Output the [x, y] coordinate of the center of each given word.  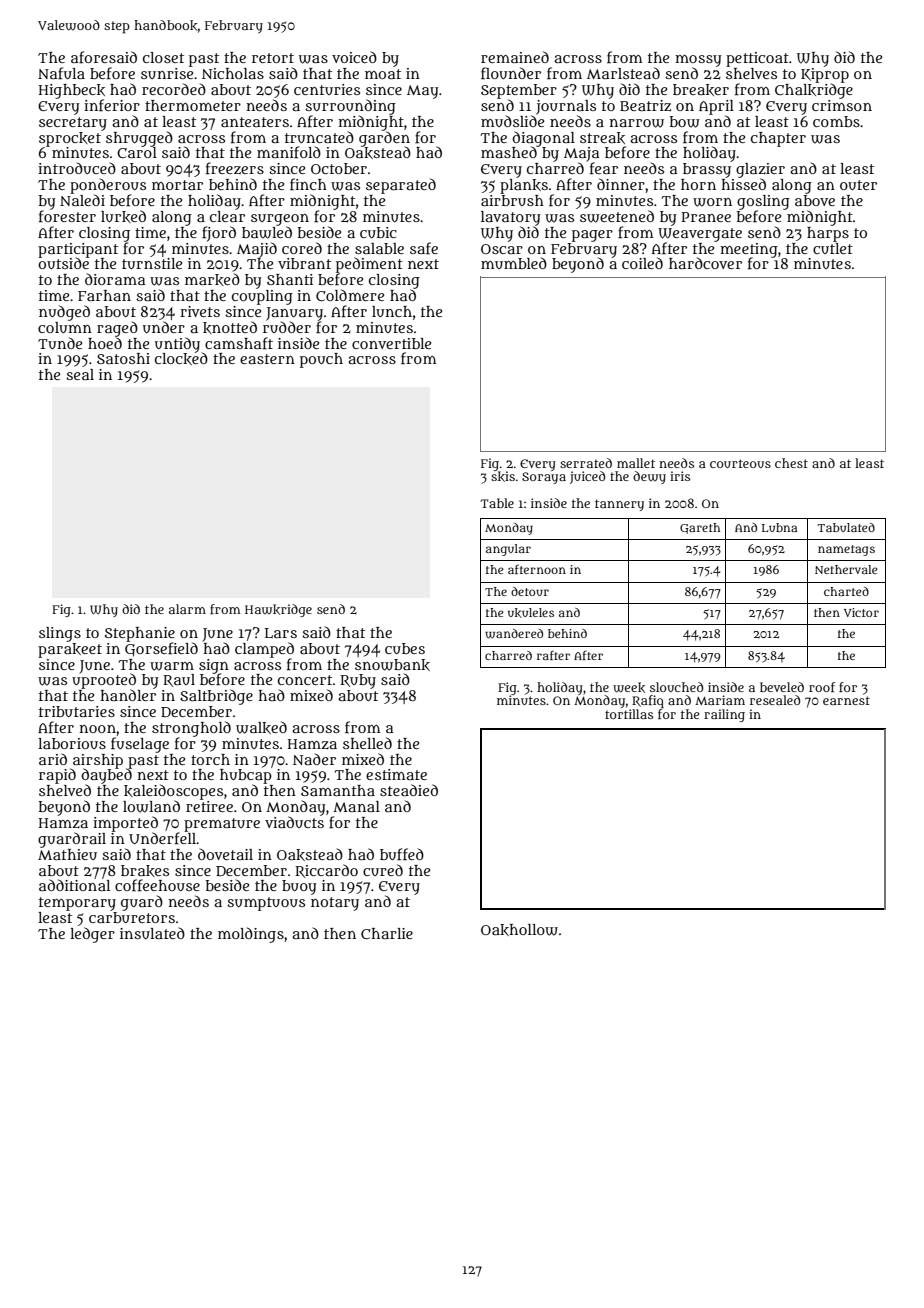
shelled [367, 743]
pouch [321, 360]
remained [515, 57]
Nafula [61, 73]
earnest [846, 700]
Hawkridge [278, 610]
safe [424, 248]
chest [791, 463]
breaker [701, 90]
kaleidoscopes [173, 792]
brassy [707, 170]
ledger [92, 935]
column [65, 327]
